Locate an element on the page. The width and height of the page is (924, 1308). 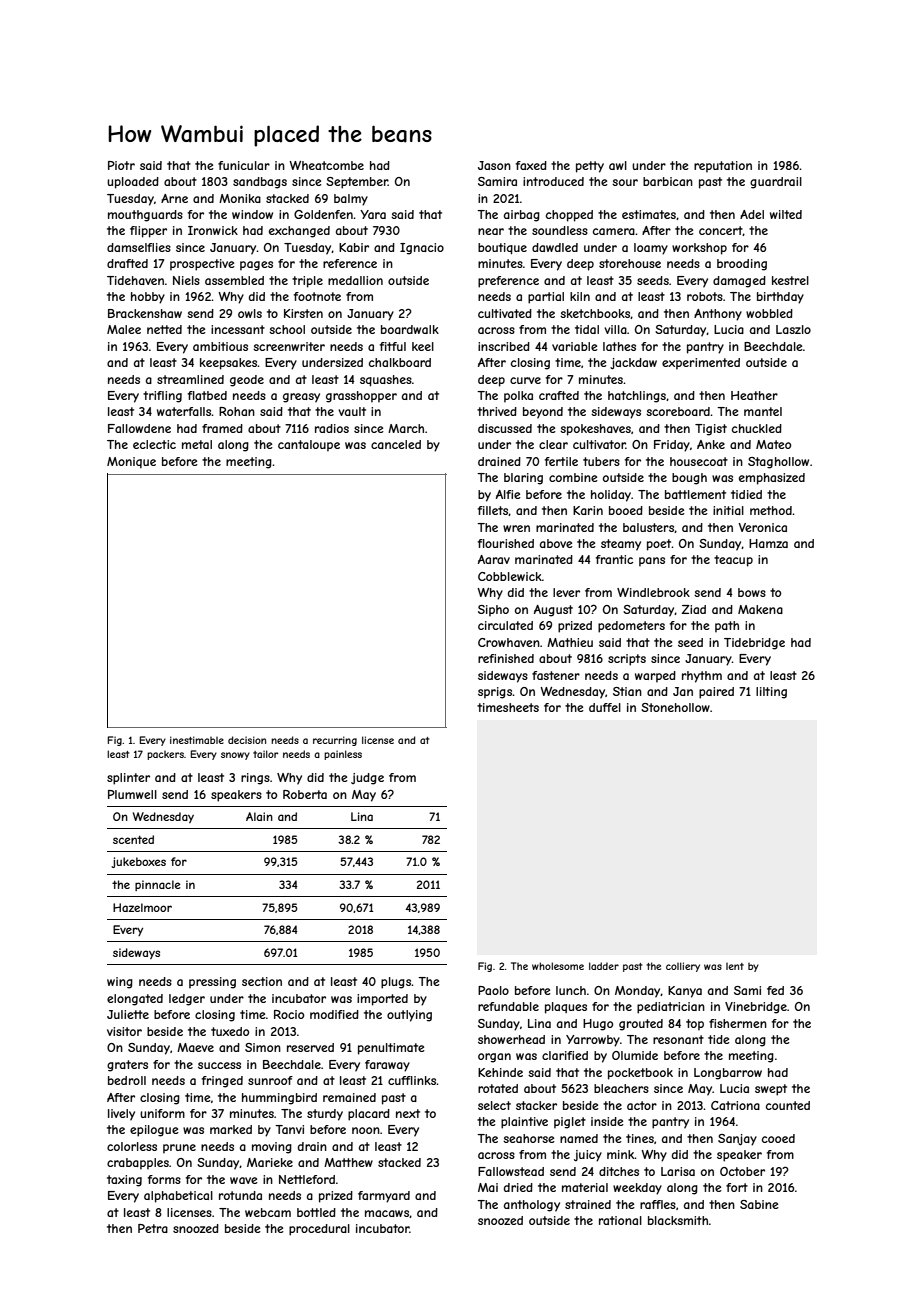
lilting is located at coordinates (771, 693).
